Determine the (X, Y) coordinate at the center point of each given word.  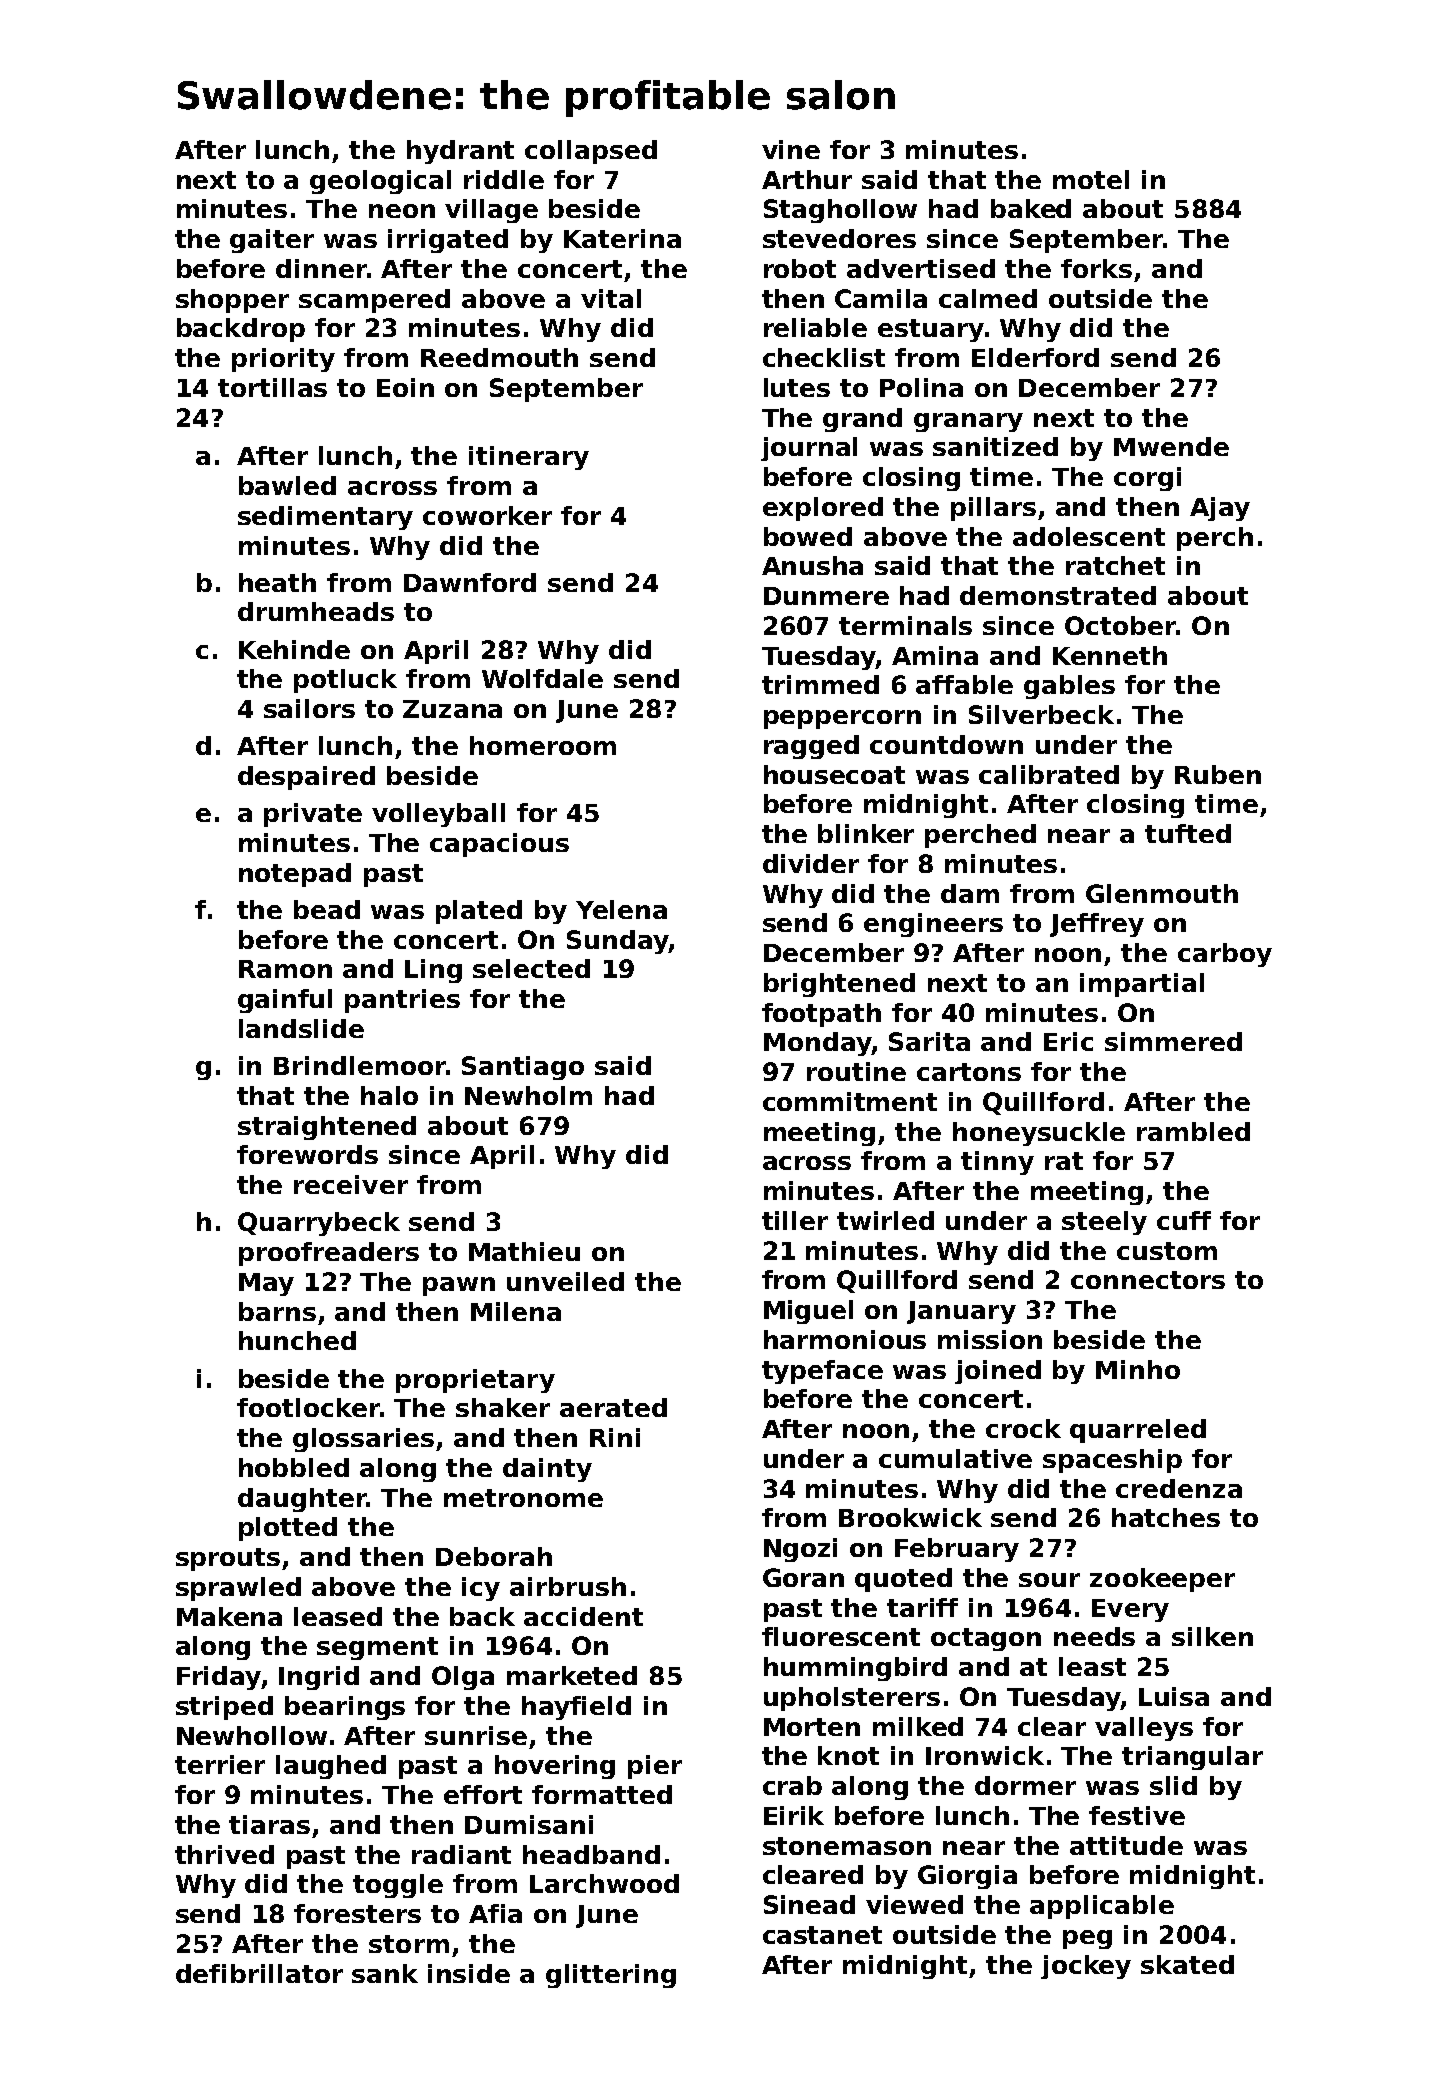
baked (1031, 208)
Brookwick (910, 1517)
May (266, 1284)
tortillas (272, 387)
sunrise (476, 1735)
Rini (615, 1437)
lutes (797, 387)
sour (1049, 1580)
